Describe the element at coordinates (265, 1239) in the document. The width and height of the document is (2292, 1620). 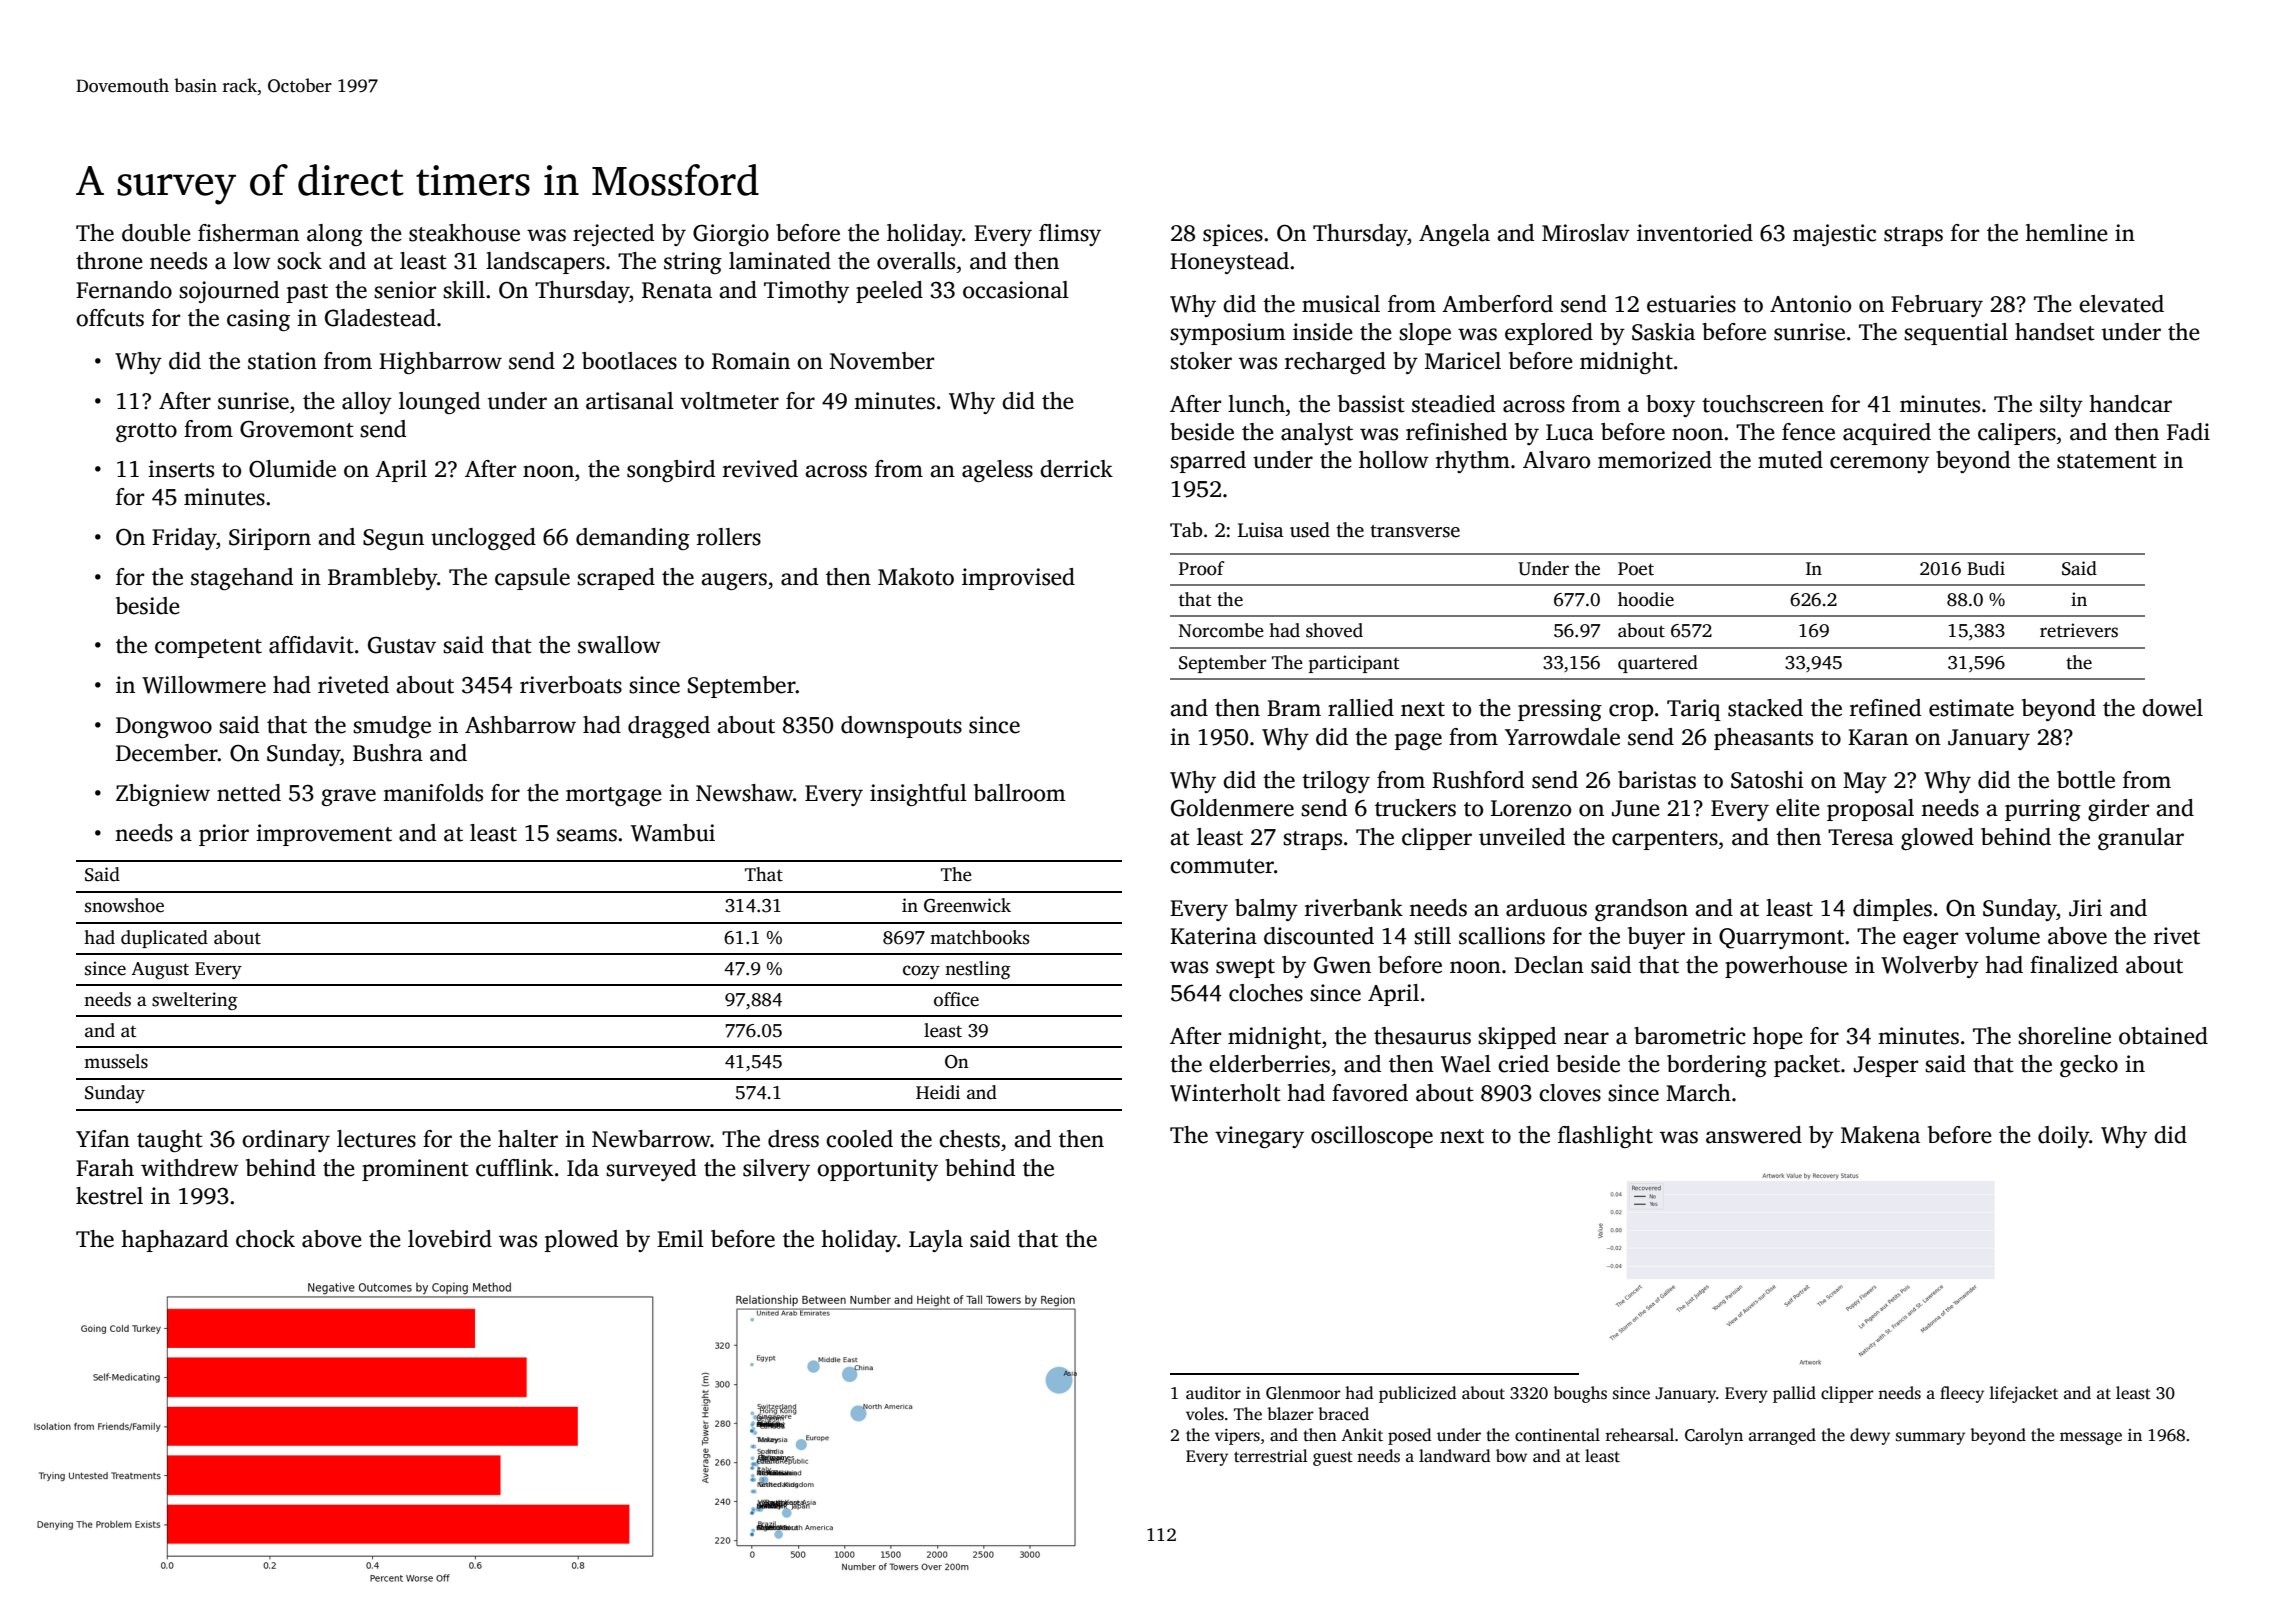
I see `chock` at that location.
